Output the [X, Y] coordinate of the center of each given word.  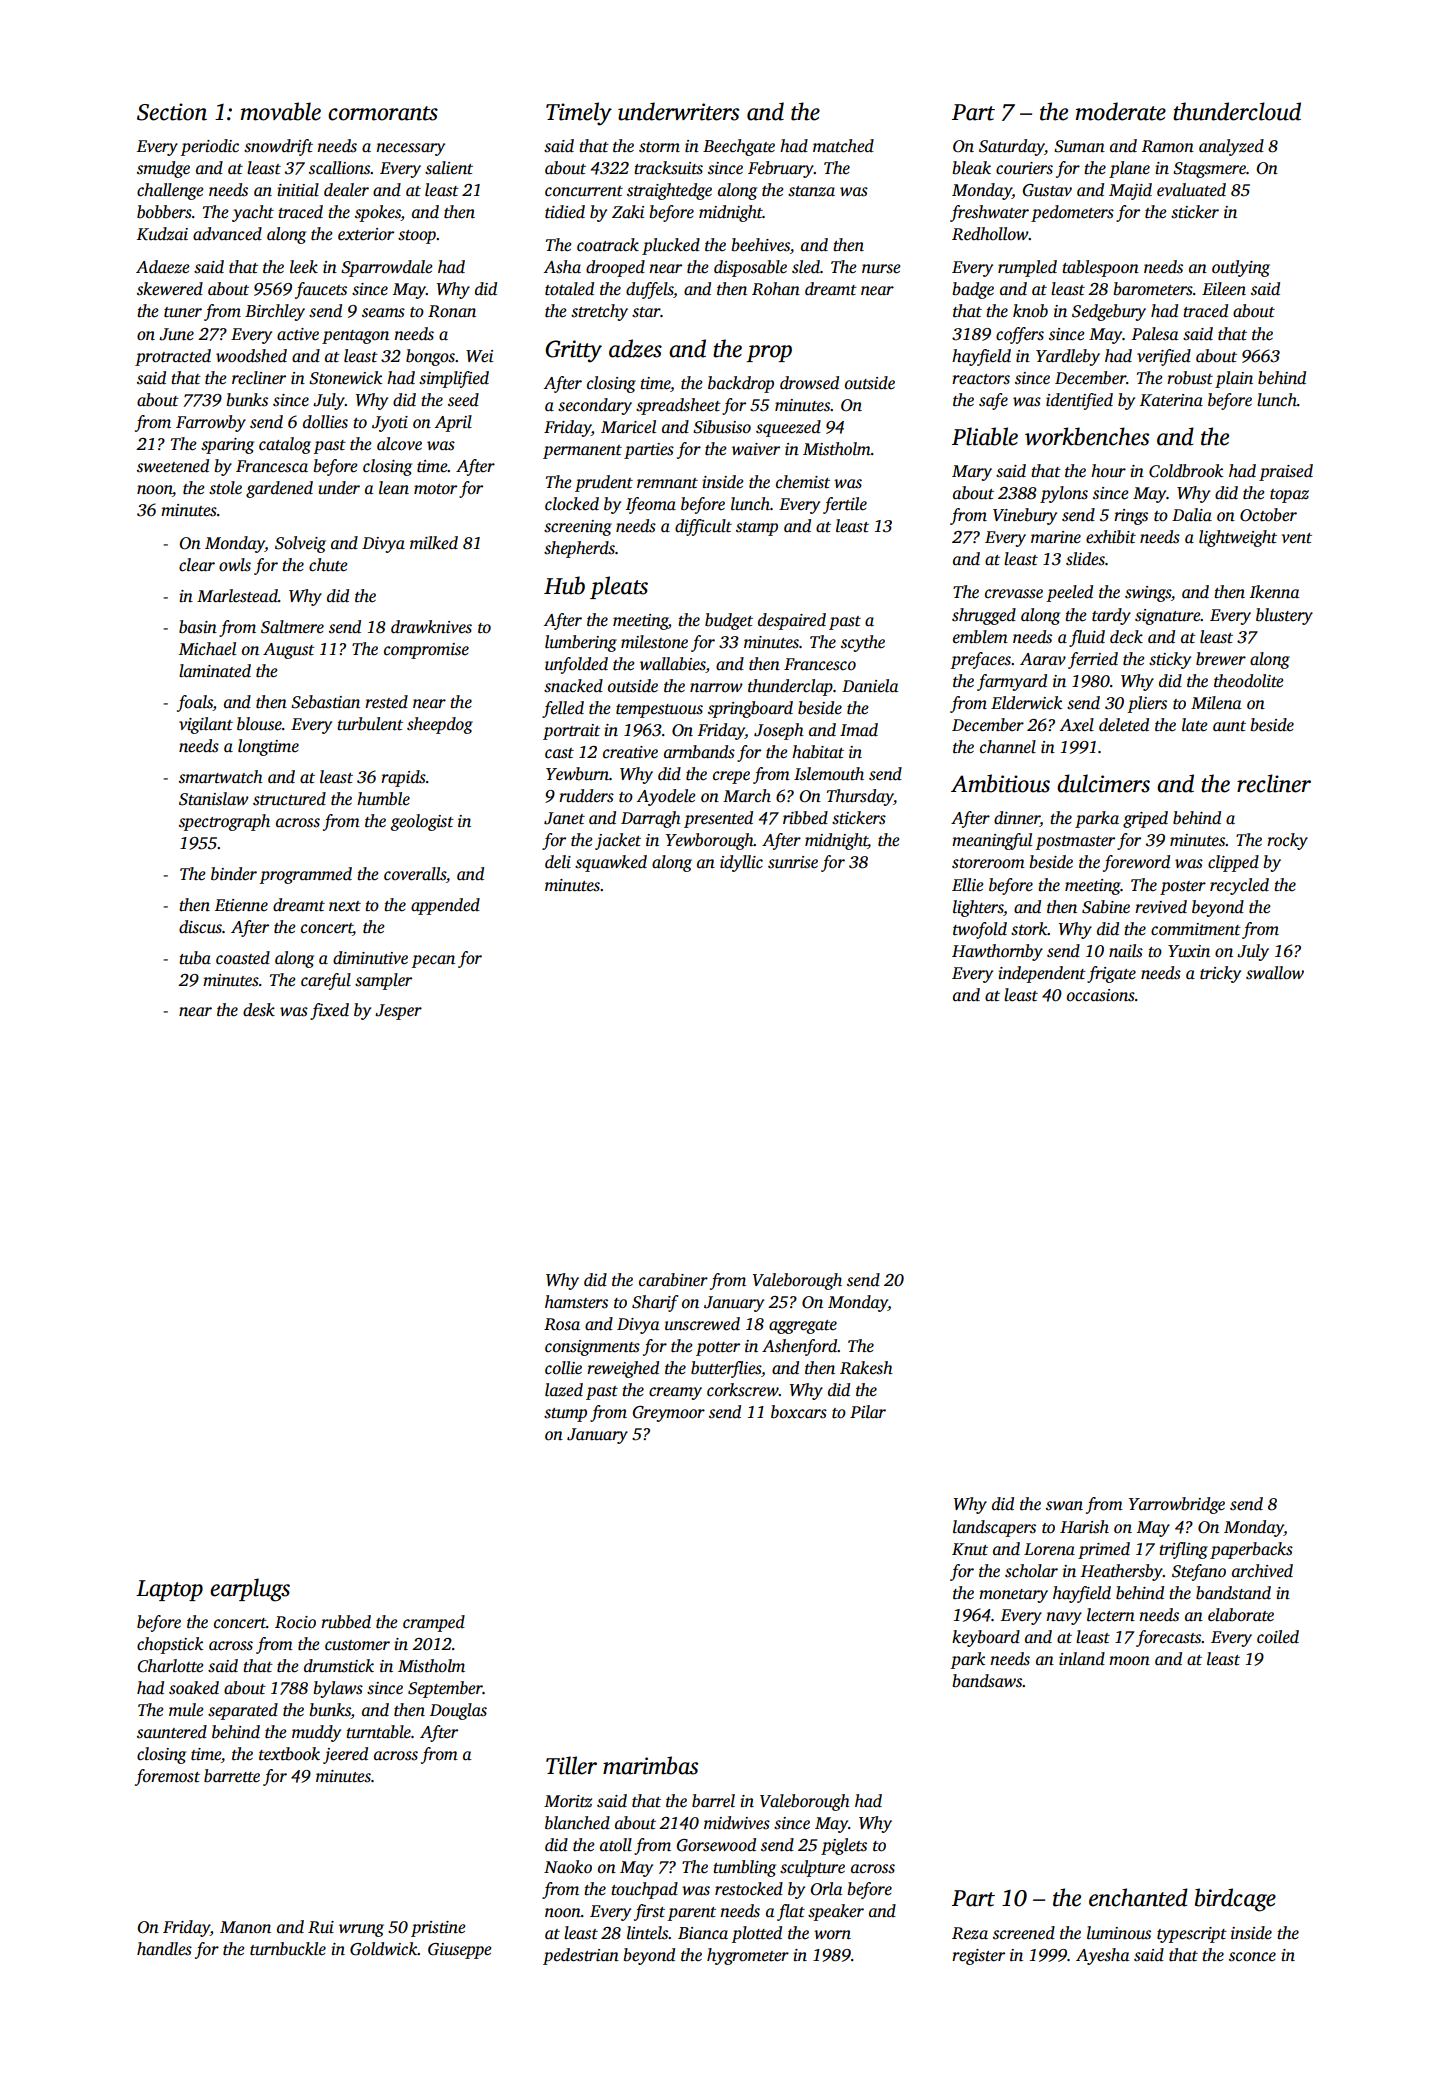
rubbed [346, 1622]
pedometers [1072, 213]
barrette [232, 1776]
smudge [163, 169]
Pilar [868, 1412]
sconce [1252, 1957]
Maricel [628, 427]
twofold [980, 930]
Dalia [1192, 515]
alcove [399, 444]
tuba [195, 958]
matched [843, 146]
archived [1262, 1571]
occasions [1101, 995]
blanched [577, 1823]
